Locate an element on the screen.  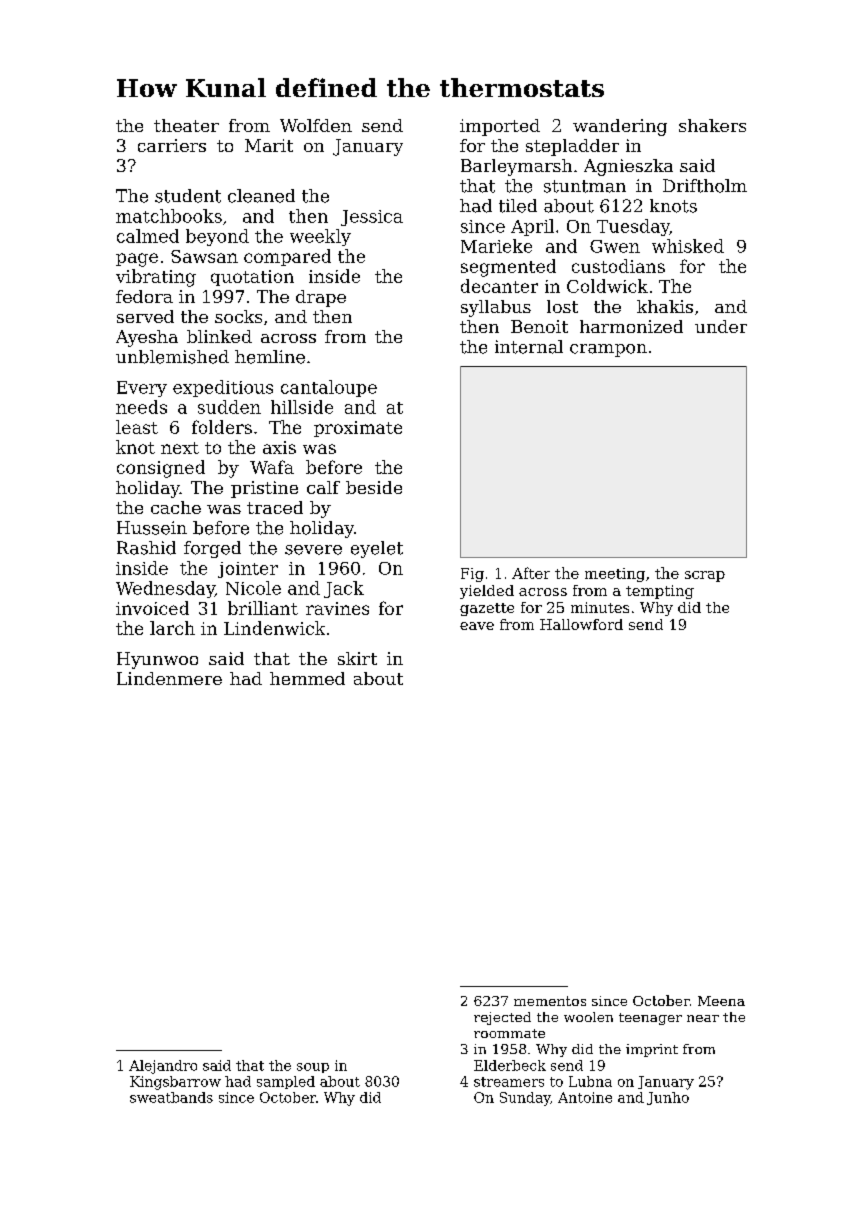
Wolfden is located at coordinates (316, 125).
